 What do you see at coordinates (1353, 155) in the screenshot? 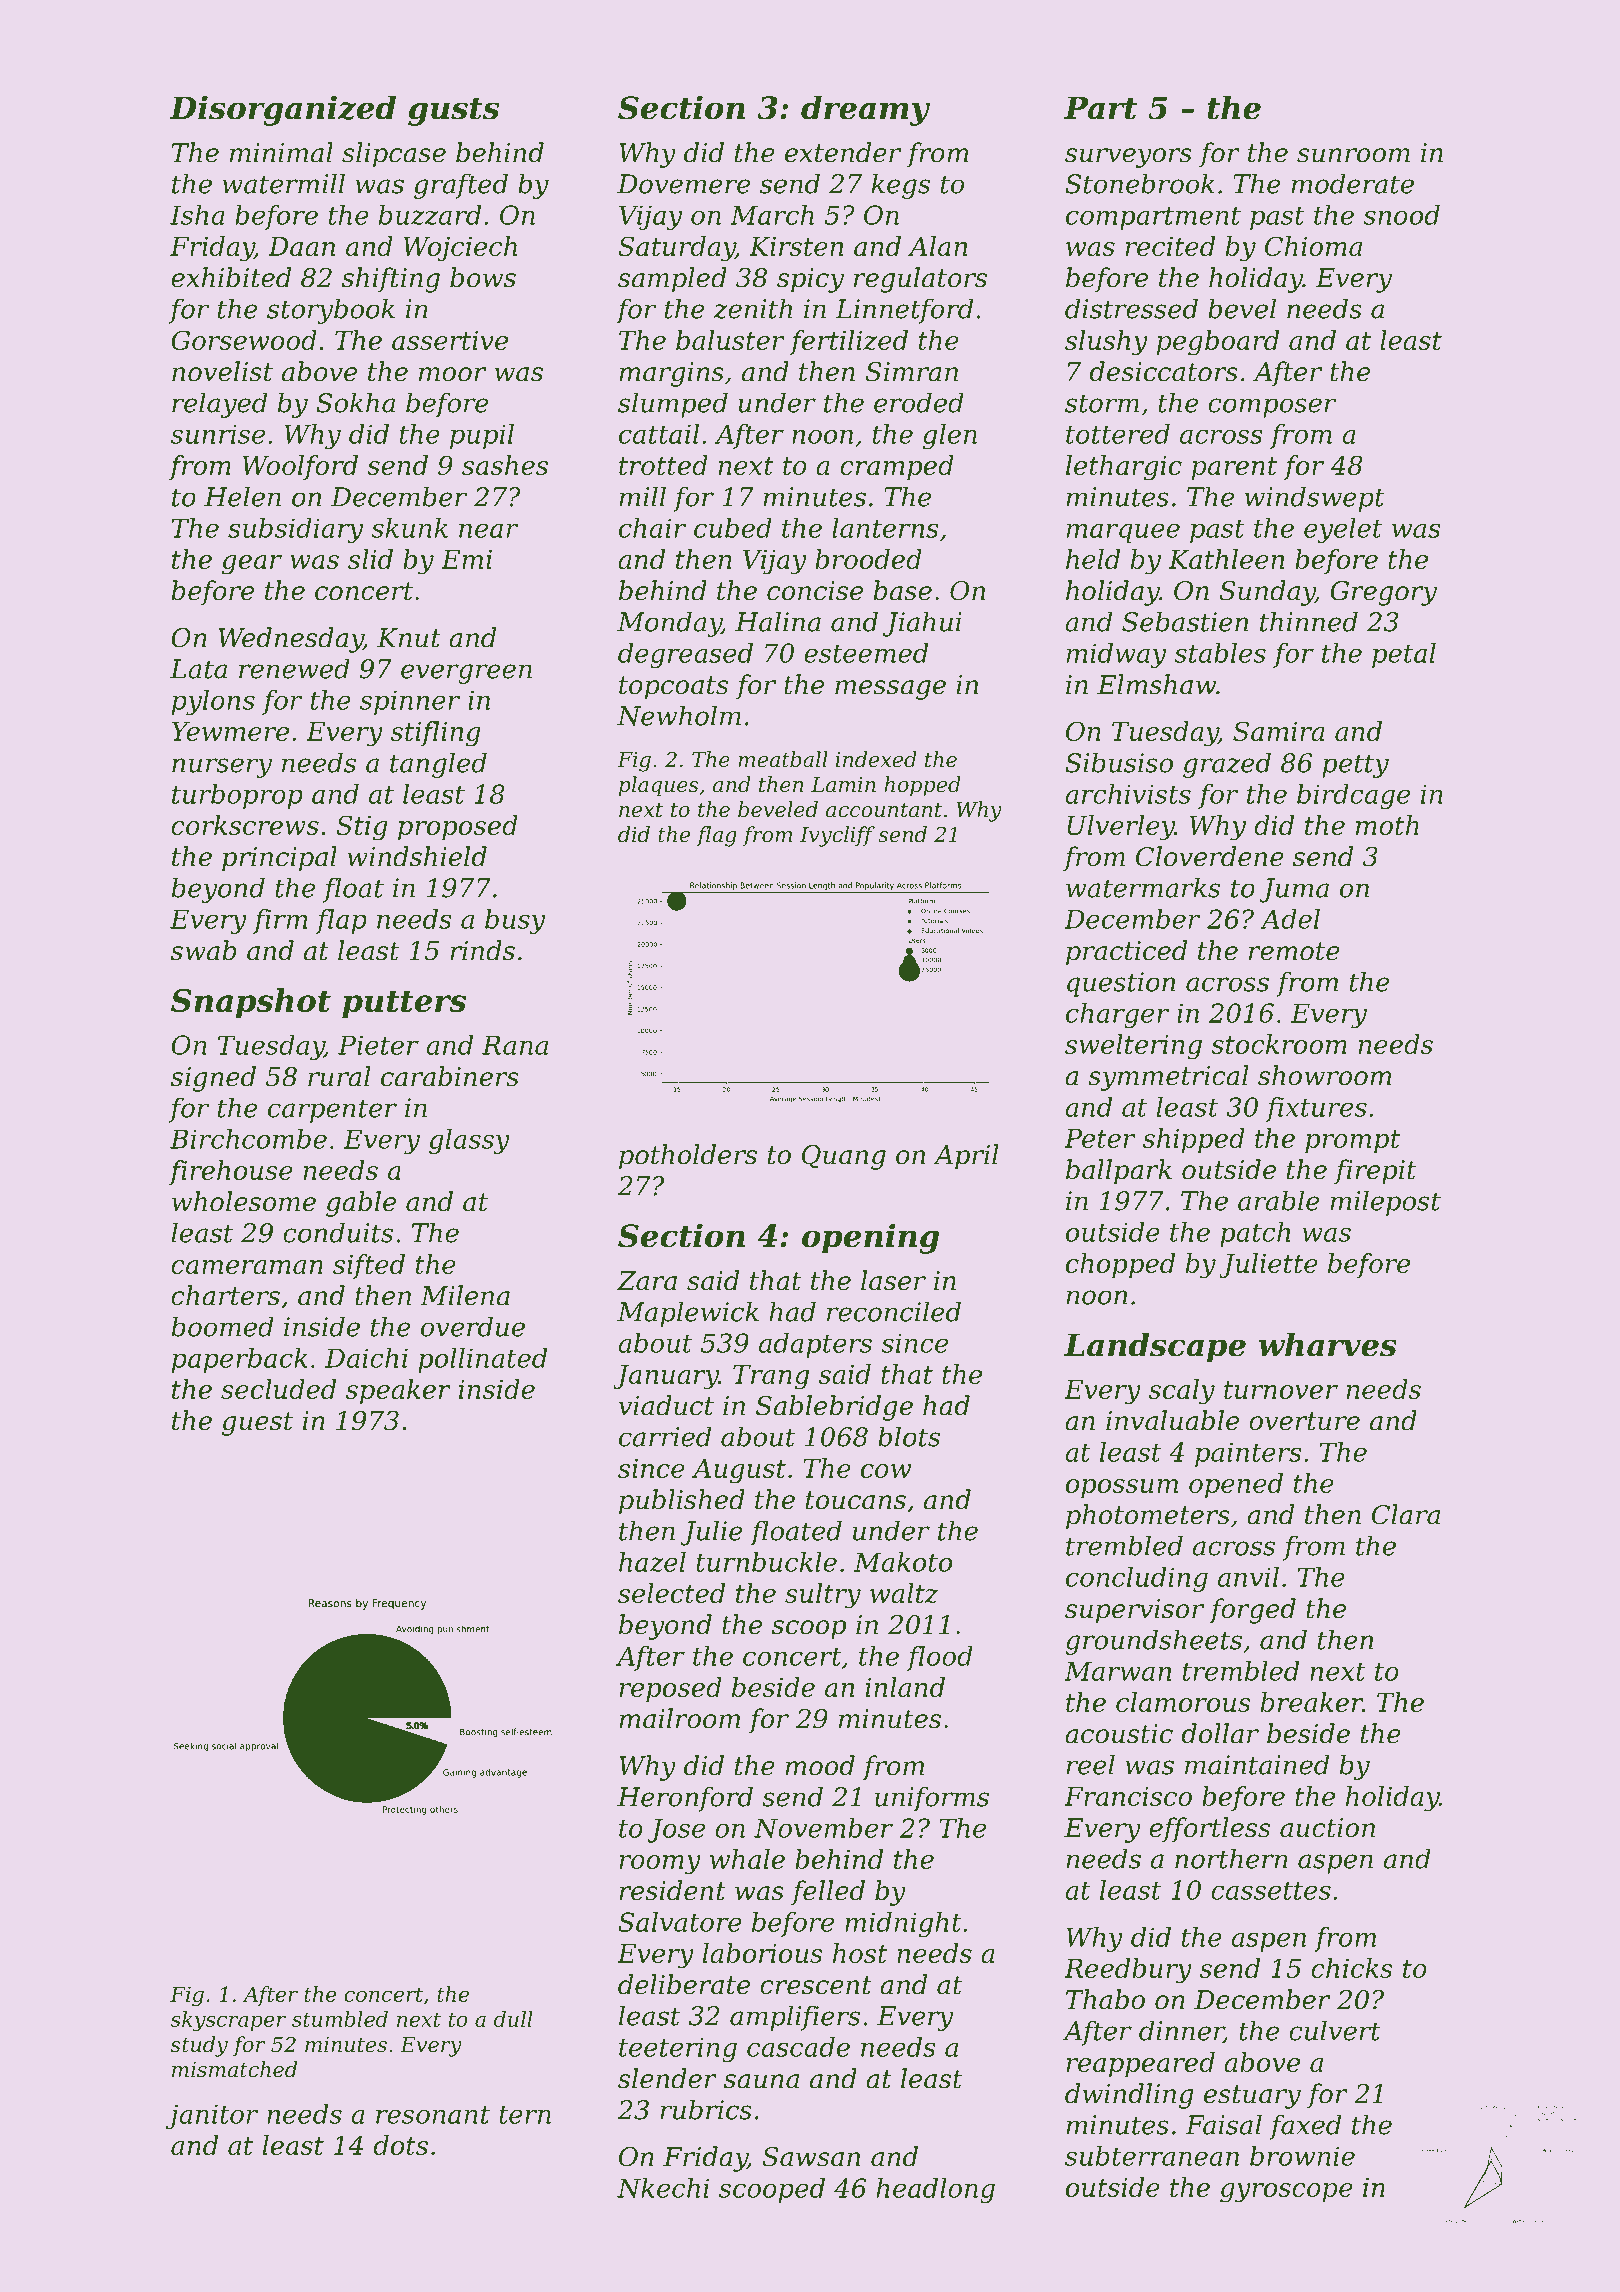
I see `sunroom` at bounding box center [1353, 155].
